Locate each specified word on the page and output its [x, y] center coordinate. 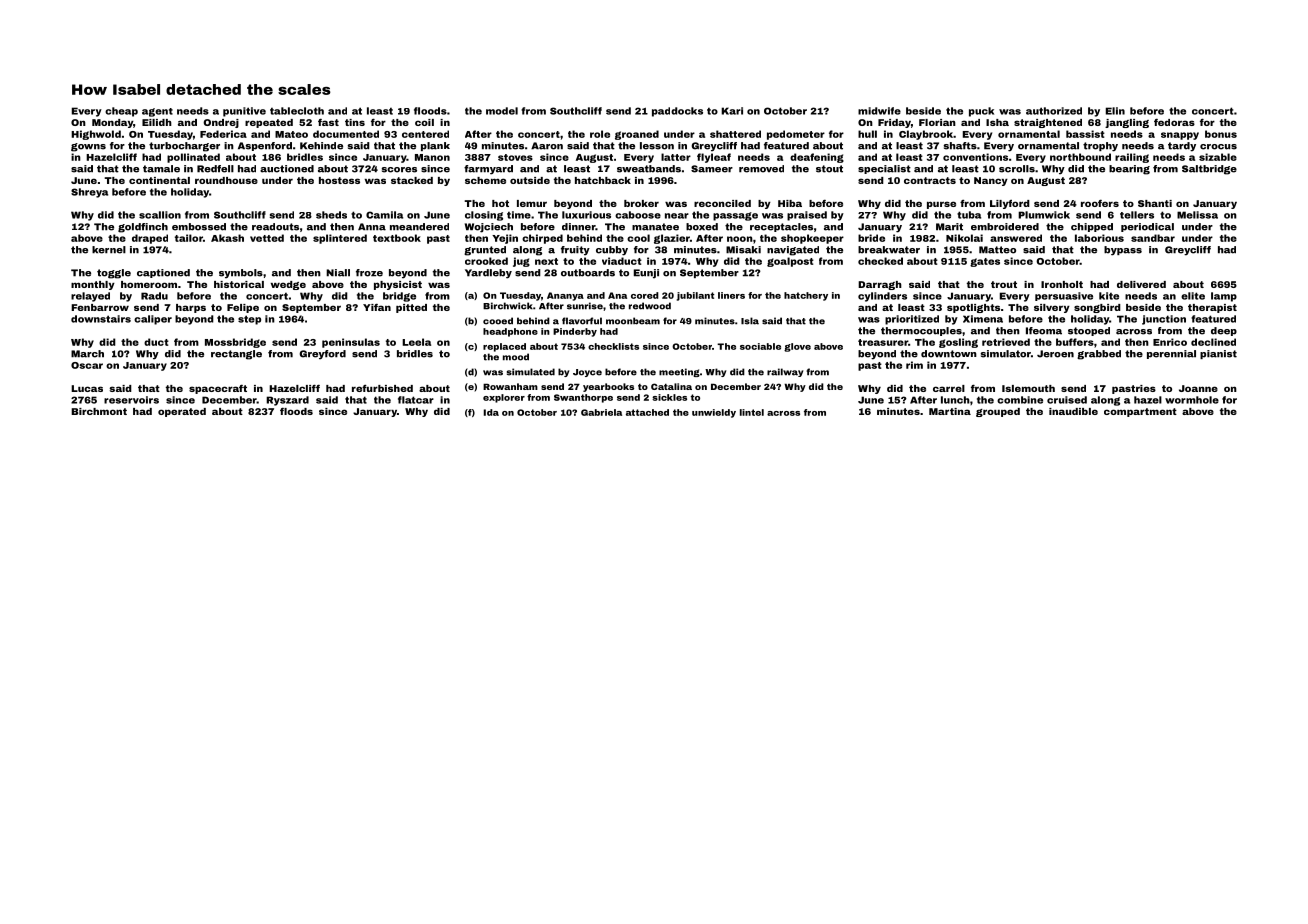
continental [159, 180]
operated [182, 412]
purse [941, 205]
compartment [1140, 412]
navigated [793, 251]
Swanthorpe [583, 398]
